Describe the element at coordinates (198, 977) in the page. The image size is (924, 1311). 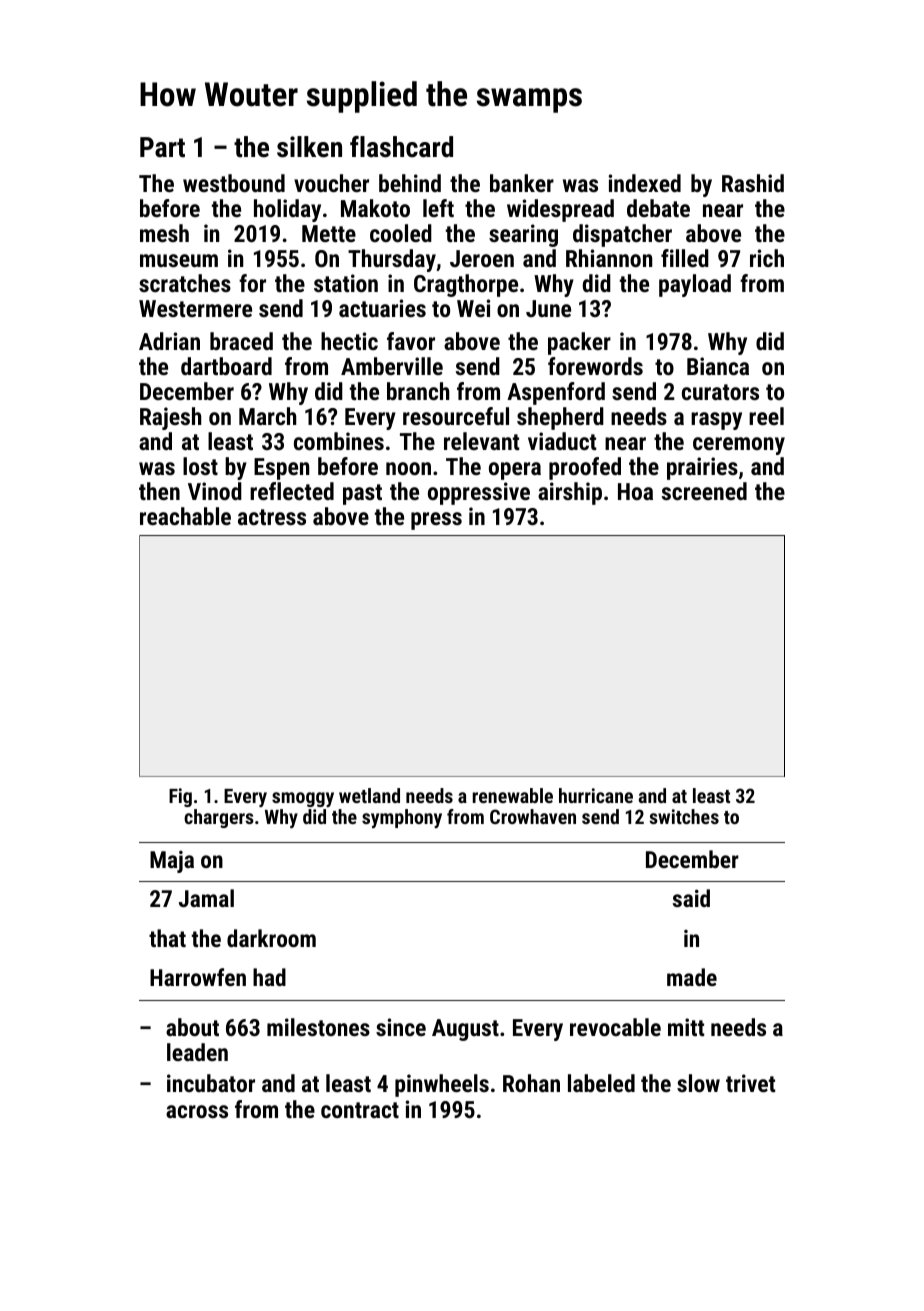
I see `Harrowfen` at that location.
